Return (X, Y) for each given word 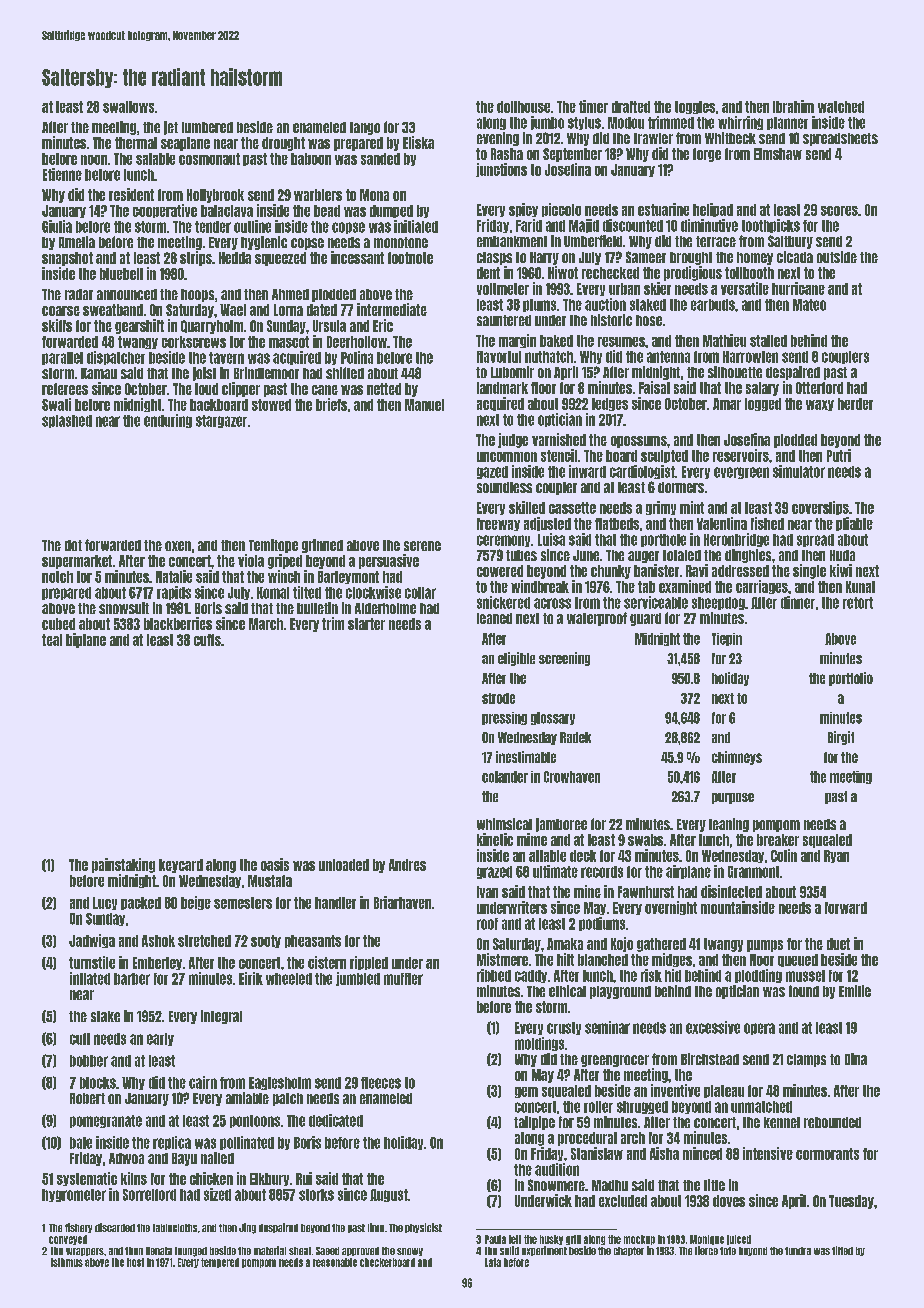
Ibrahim (793, 106)
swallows (128, 107)
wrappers (85, 1252)
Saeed (327, 1251)
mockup (639, 1240)
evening (498, 139)
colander (505, 777)
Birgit (841, 738)
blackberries (178, 623)
